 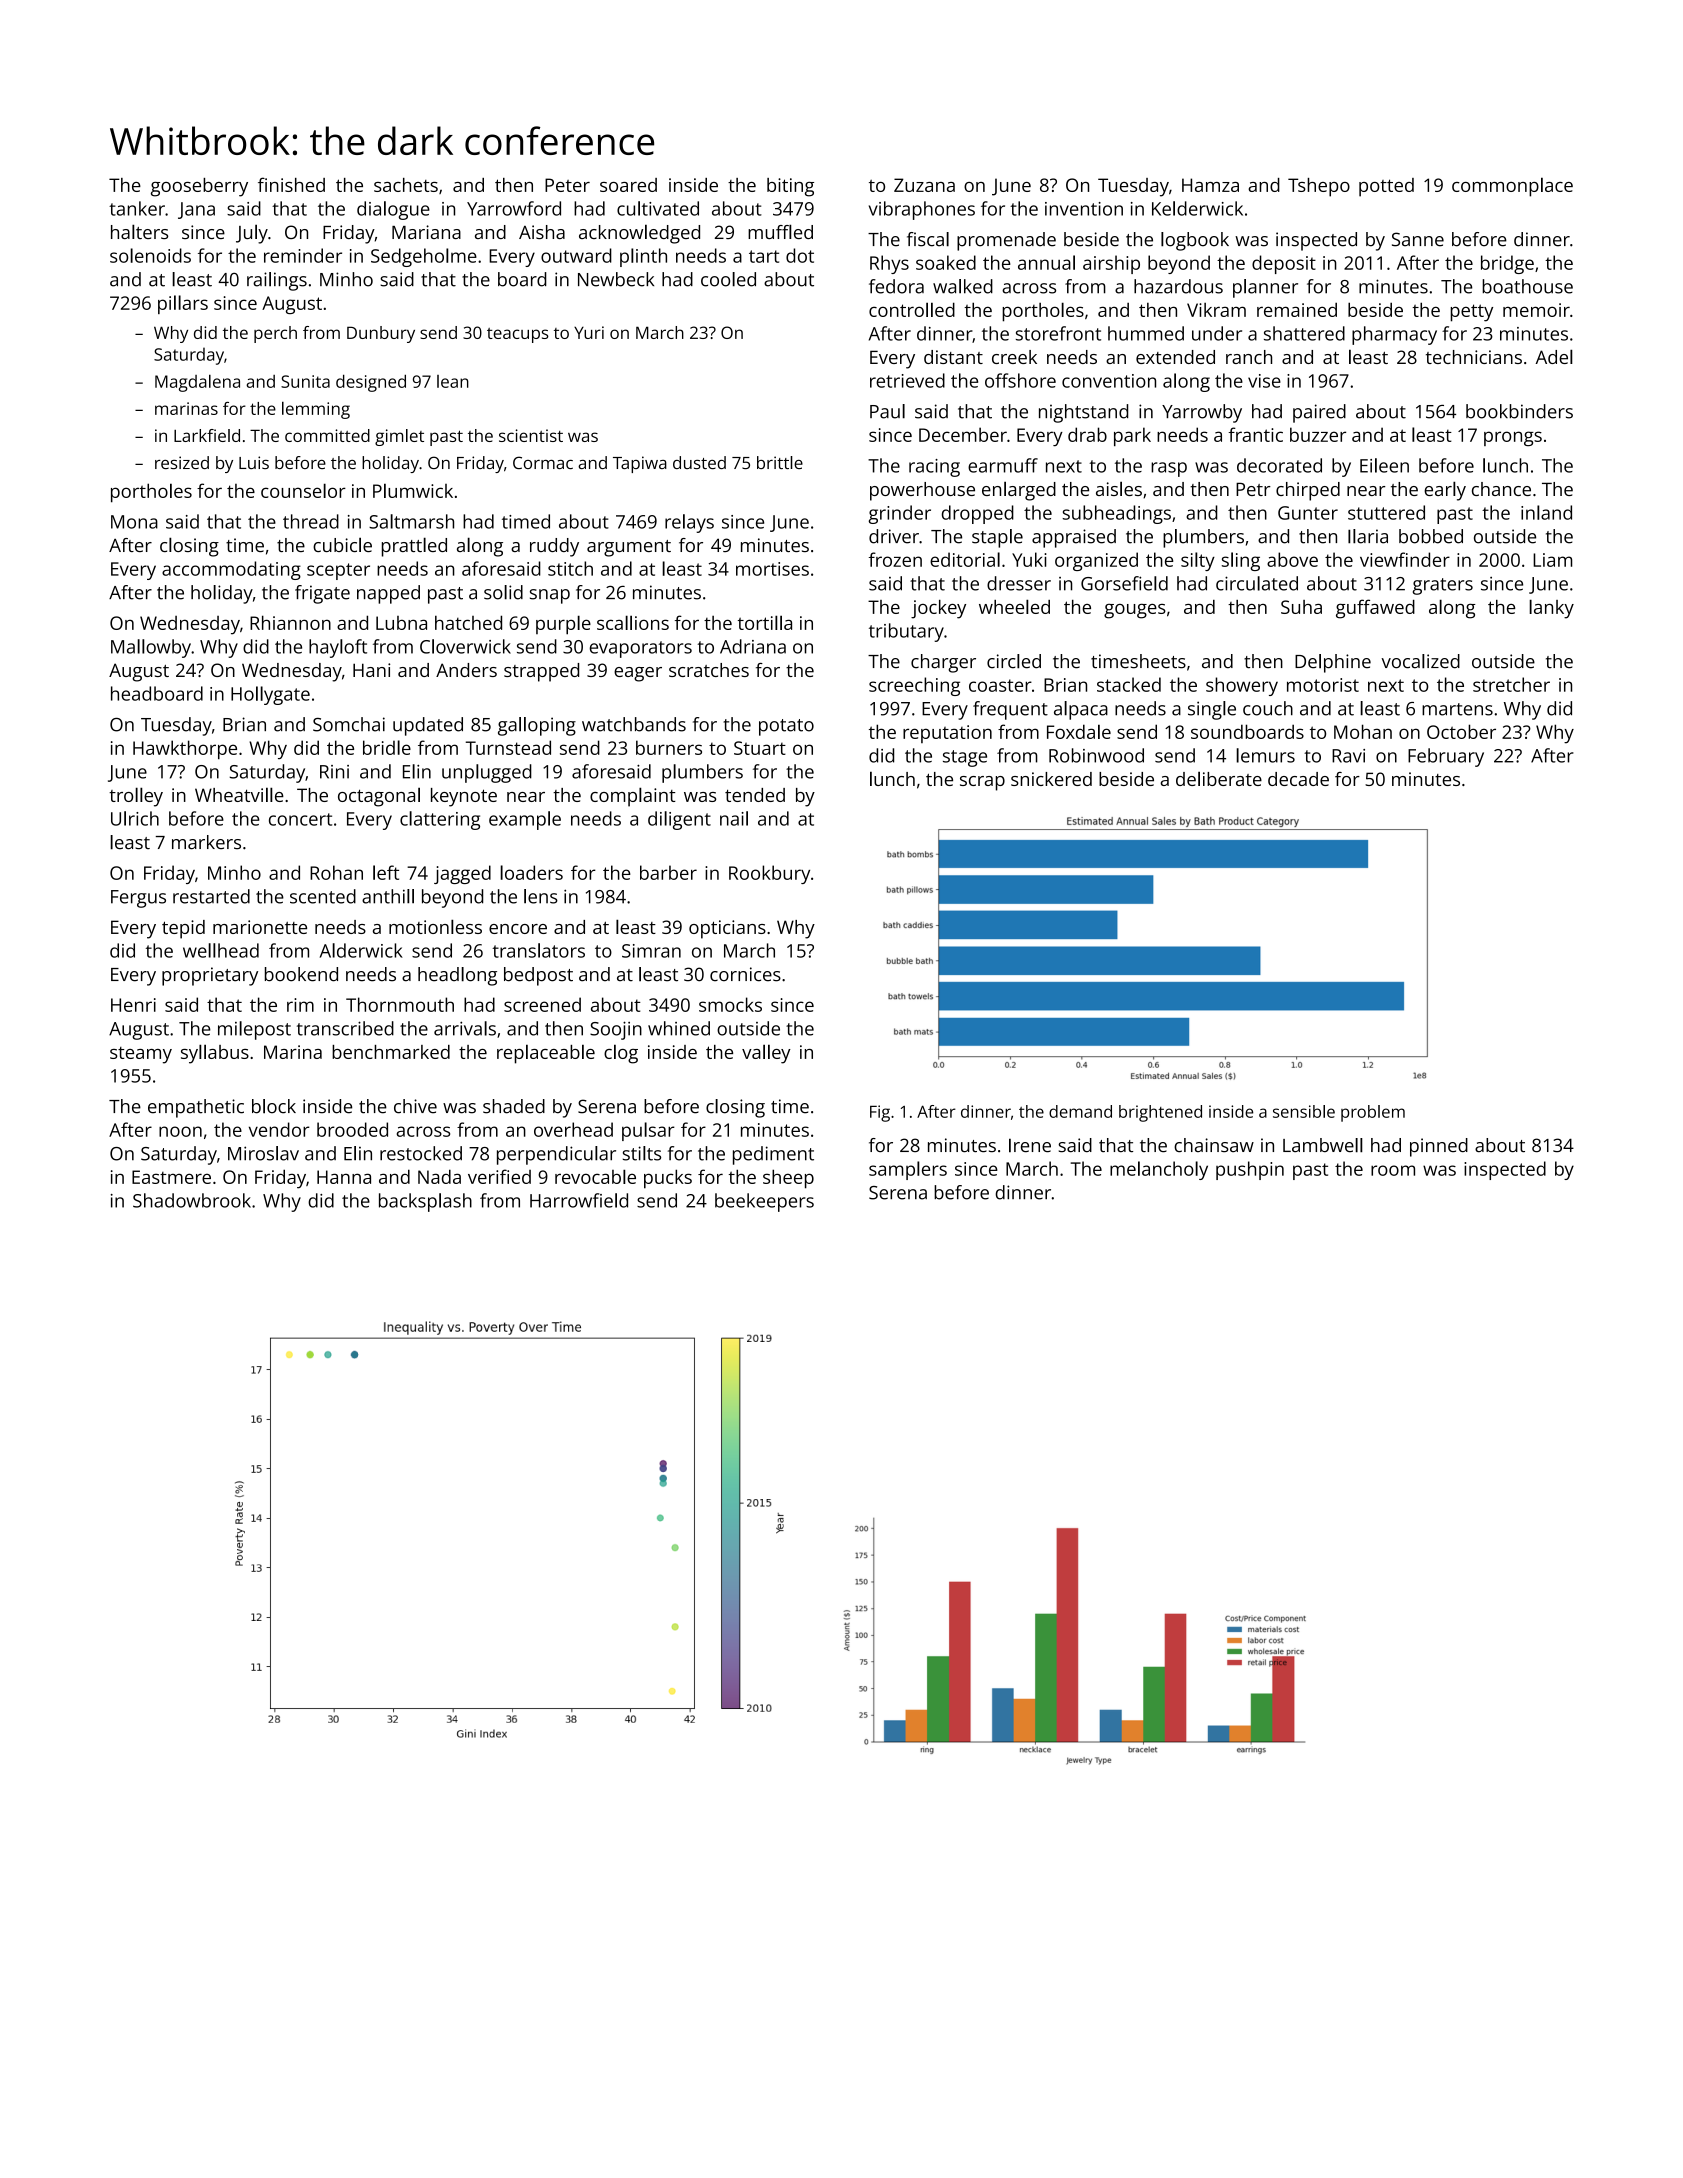 I want to click on rasp, so click(x=1169, y=469).
